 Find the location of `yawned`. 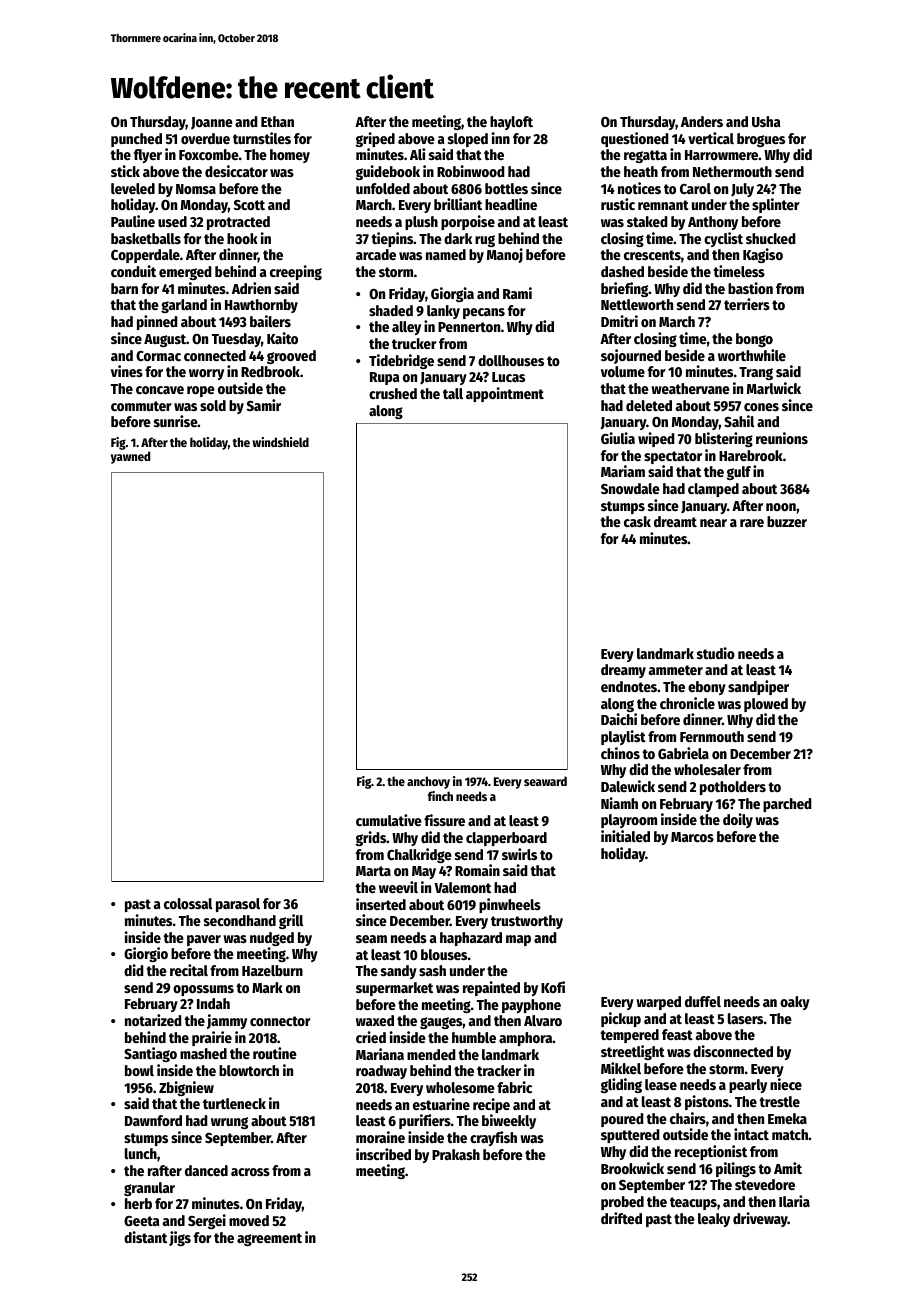

yawned is located at coordinates (130, 457).
